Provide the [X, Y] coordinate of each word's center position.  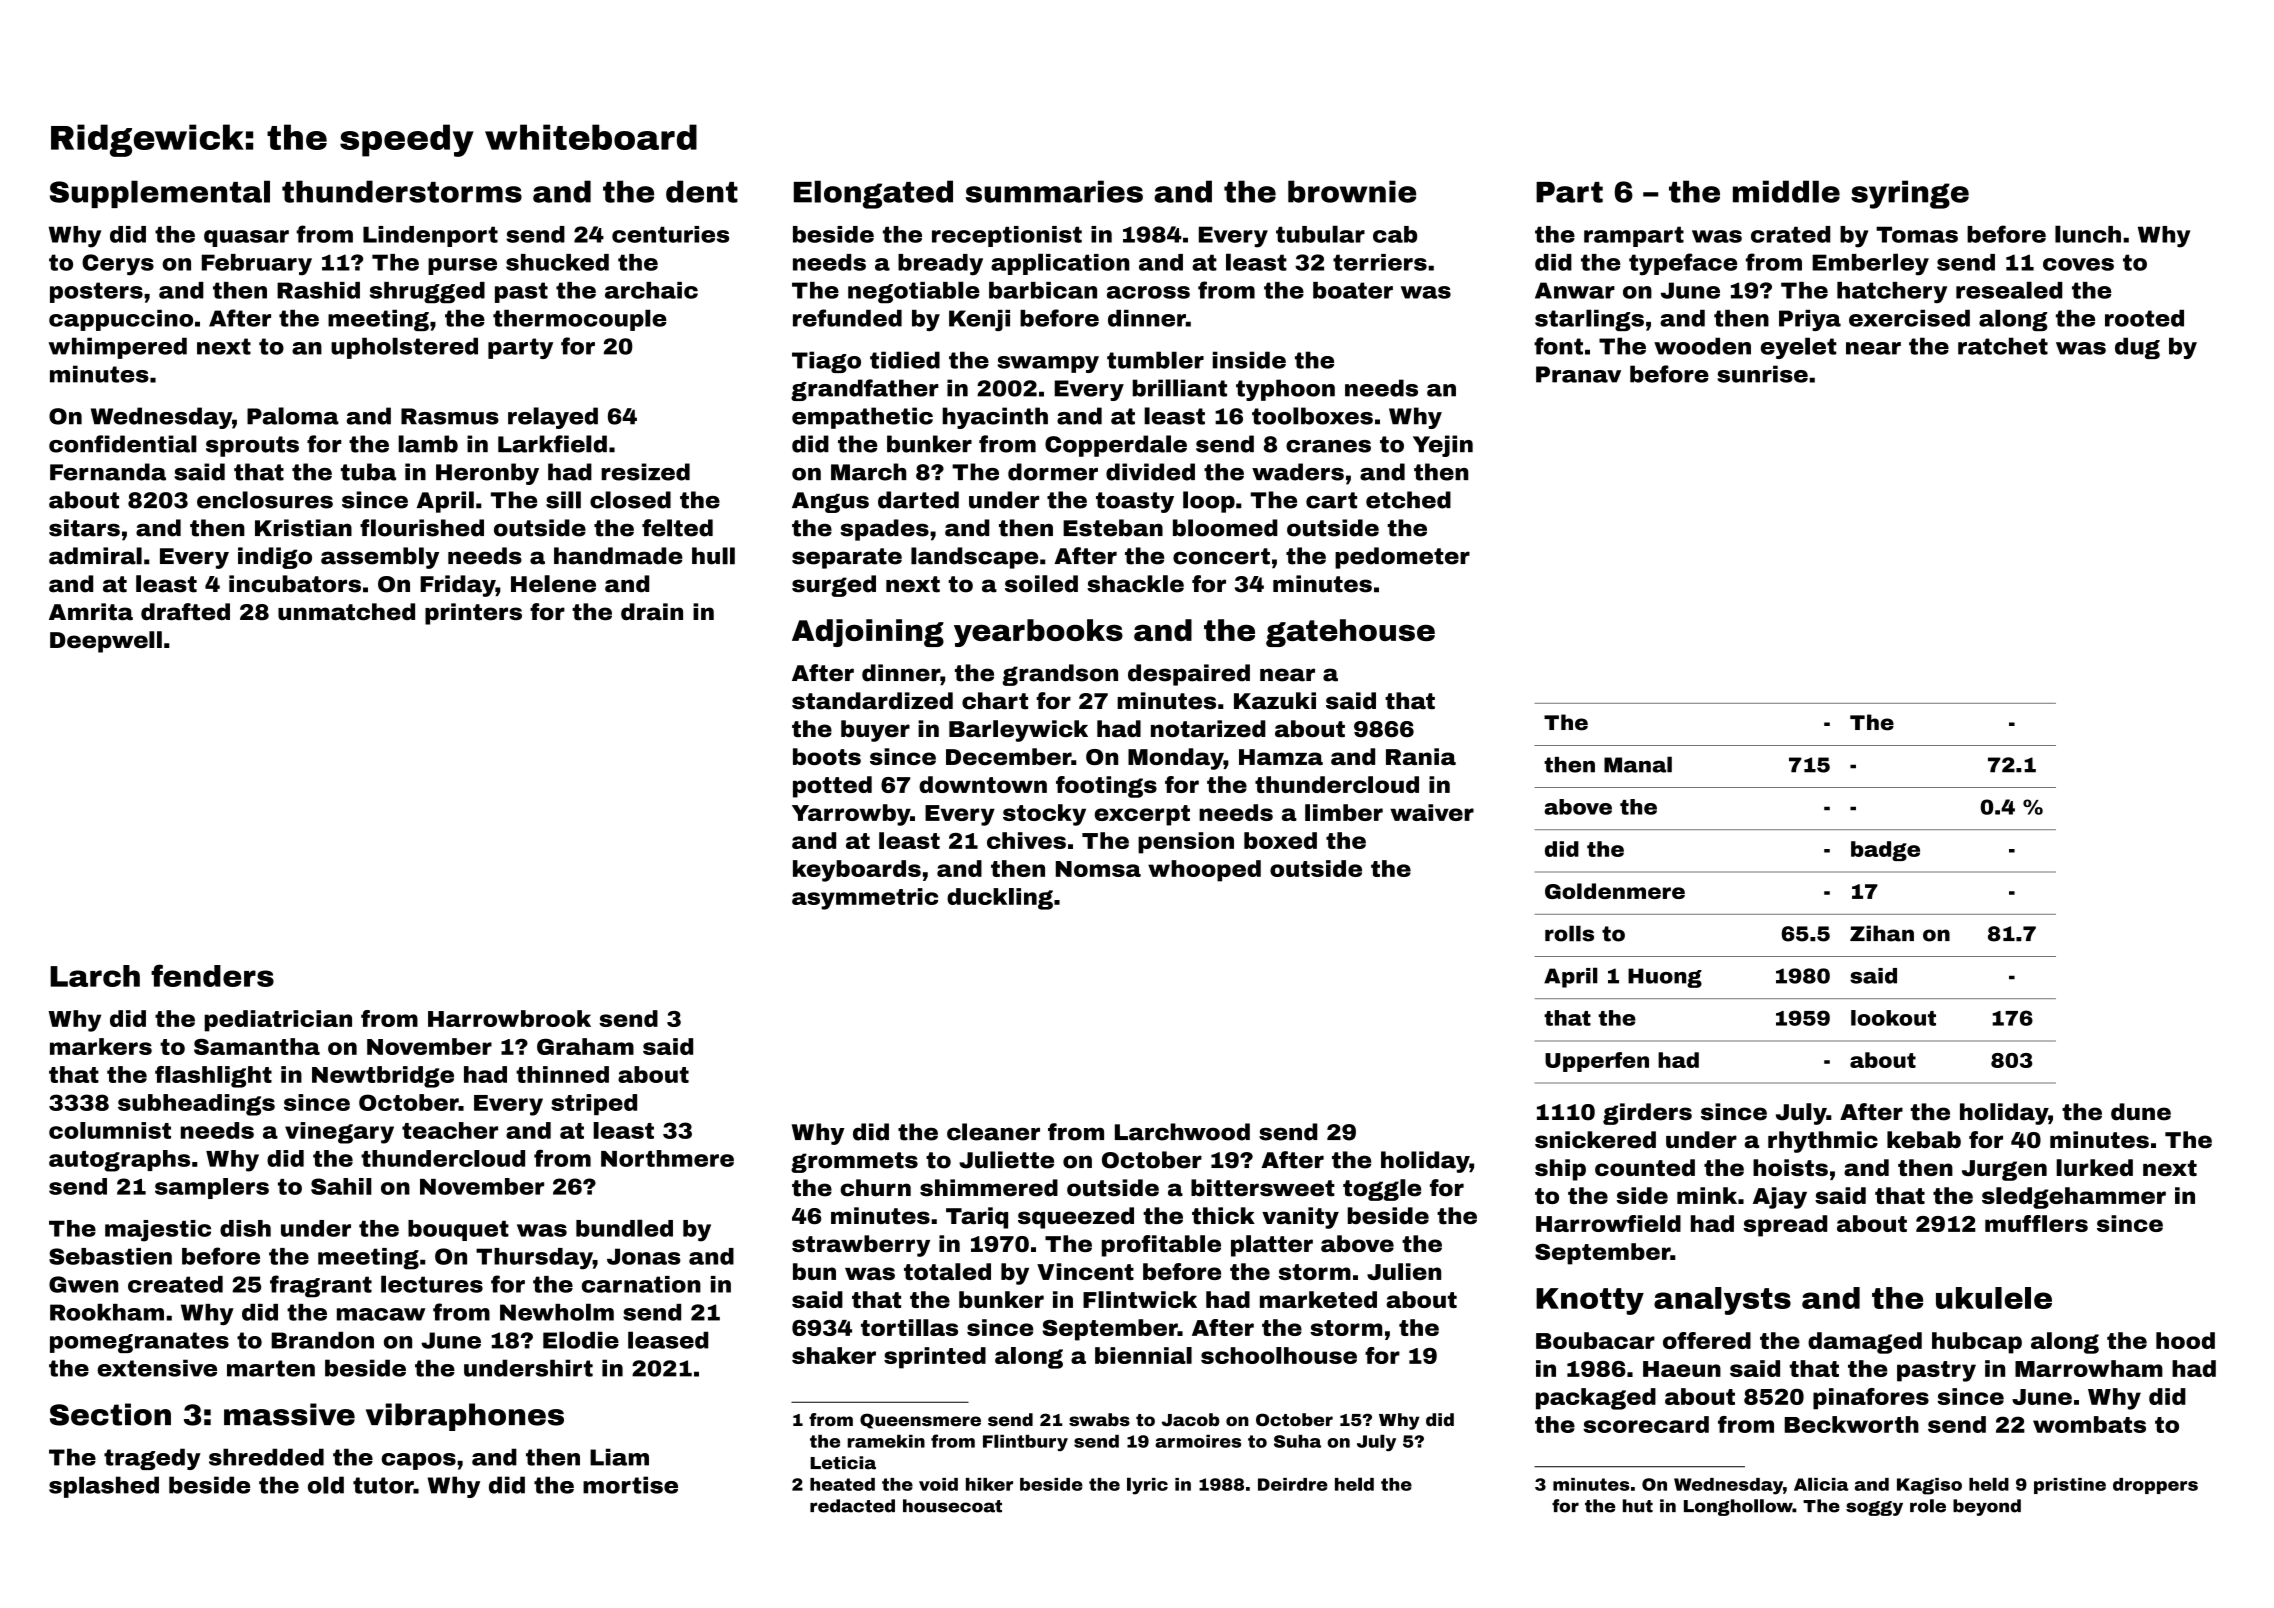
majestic [158, 1231]
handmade [618, 556]
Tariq [977, 1218]
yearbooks [1038, 633]
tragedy [152, 1459]
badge [1885, 851]
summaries [1054, 191]
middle [1786, 191]
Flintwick [1140, 1299]
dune [2141, 1112]
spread [1785, 1226]
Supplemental [160, 194]
